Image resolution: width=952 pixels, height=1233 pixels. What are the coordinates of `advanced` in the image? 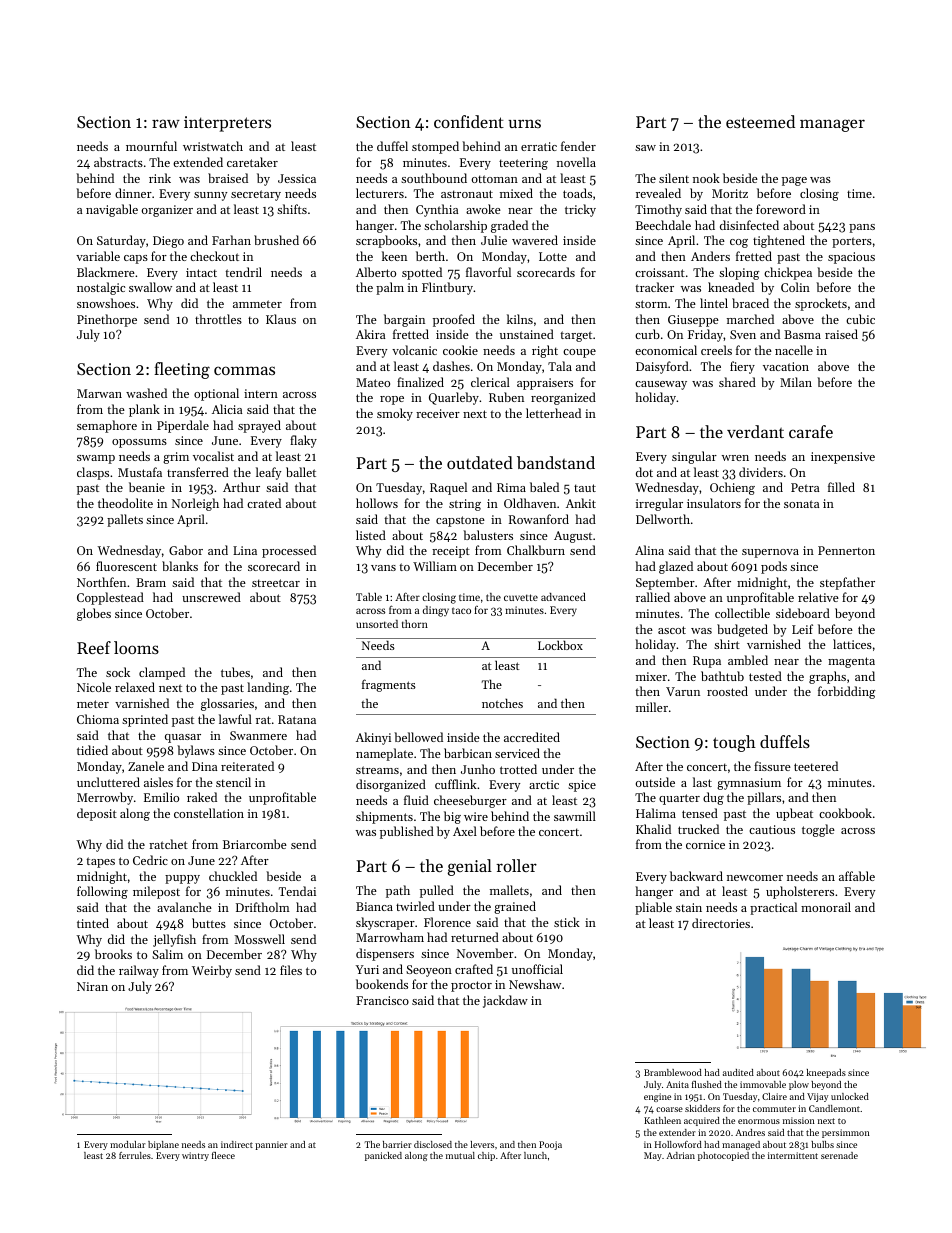 It's located at (563, 597).
